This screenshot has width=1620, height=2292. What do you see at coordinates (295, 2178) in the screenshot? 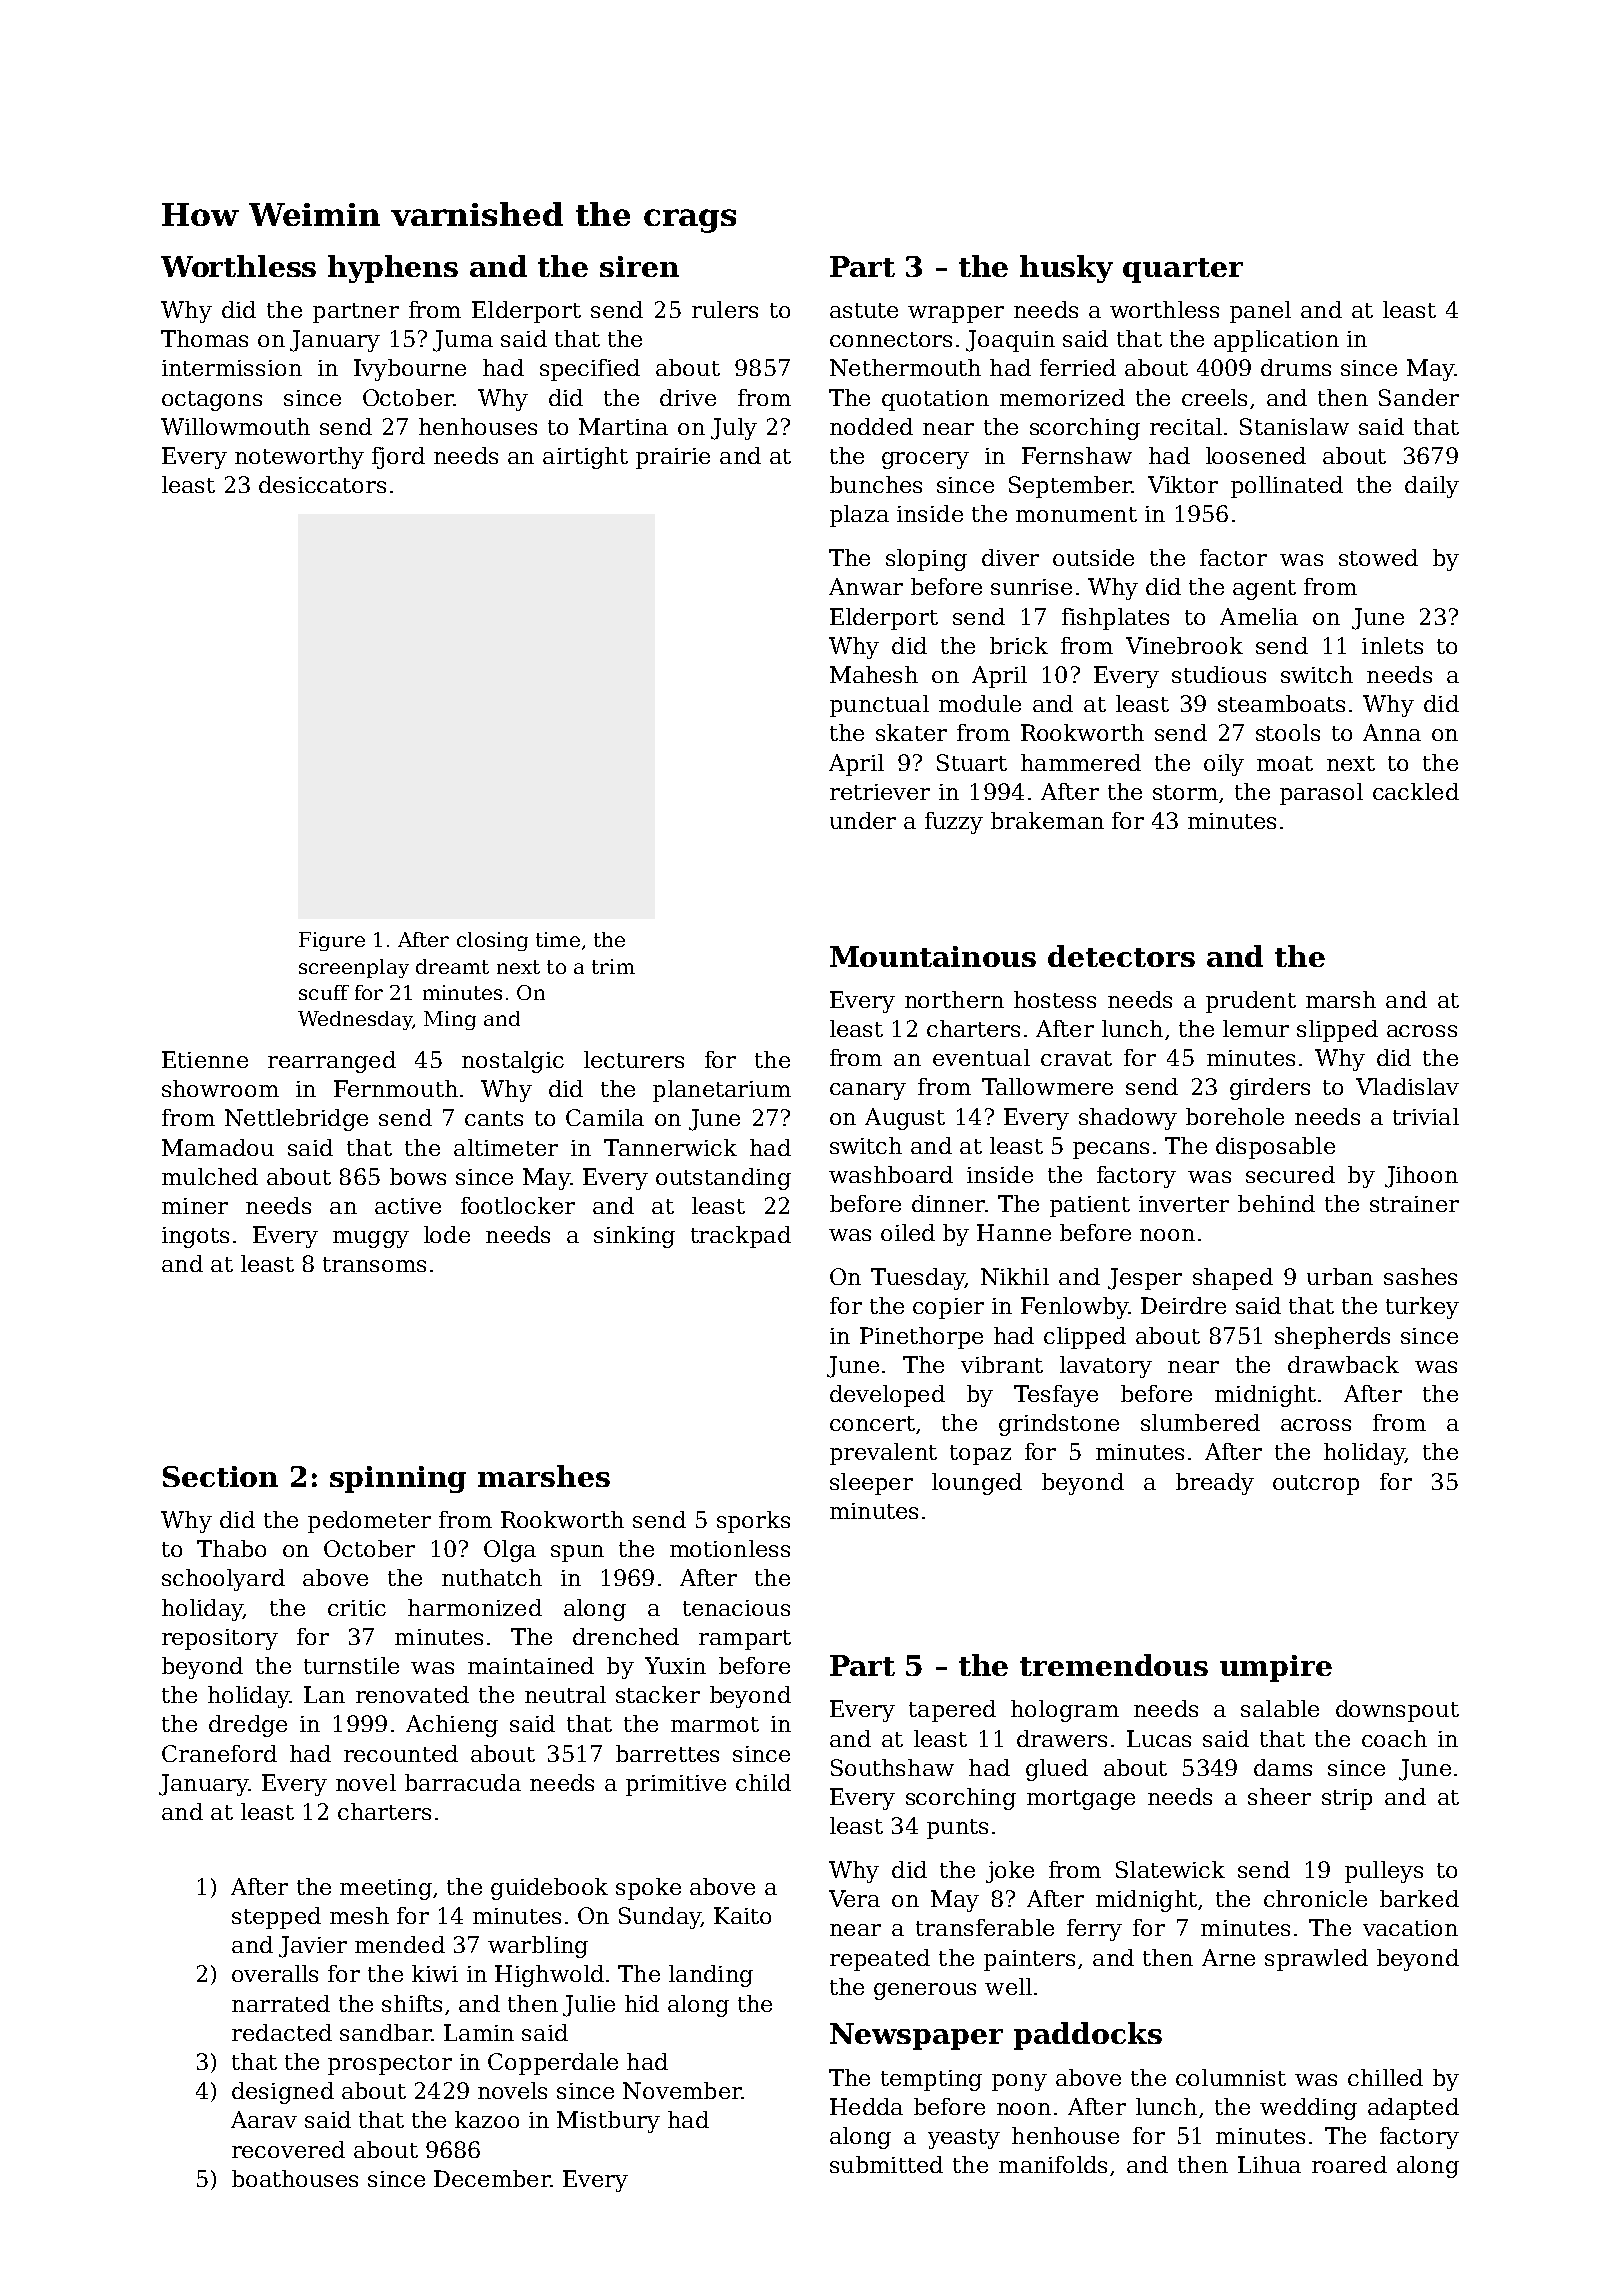
I see `boathouses` at bounding box center [295, 2178].
